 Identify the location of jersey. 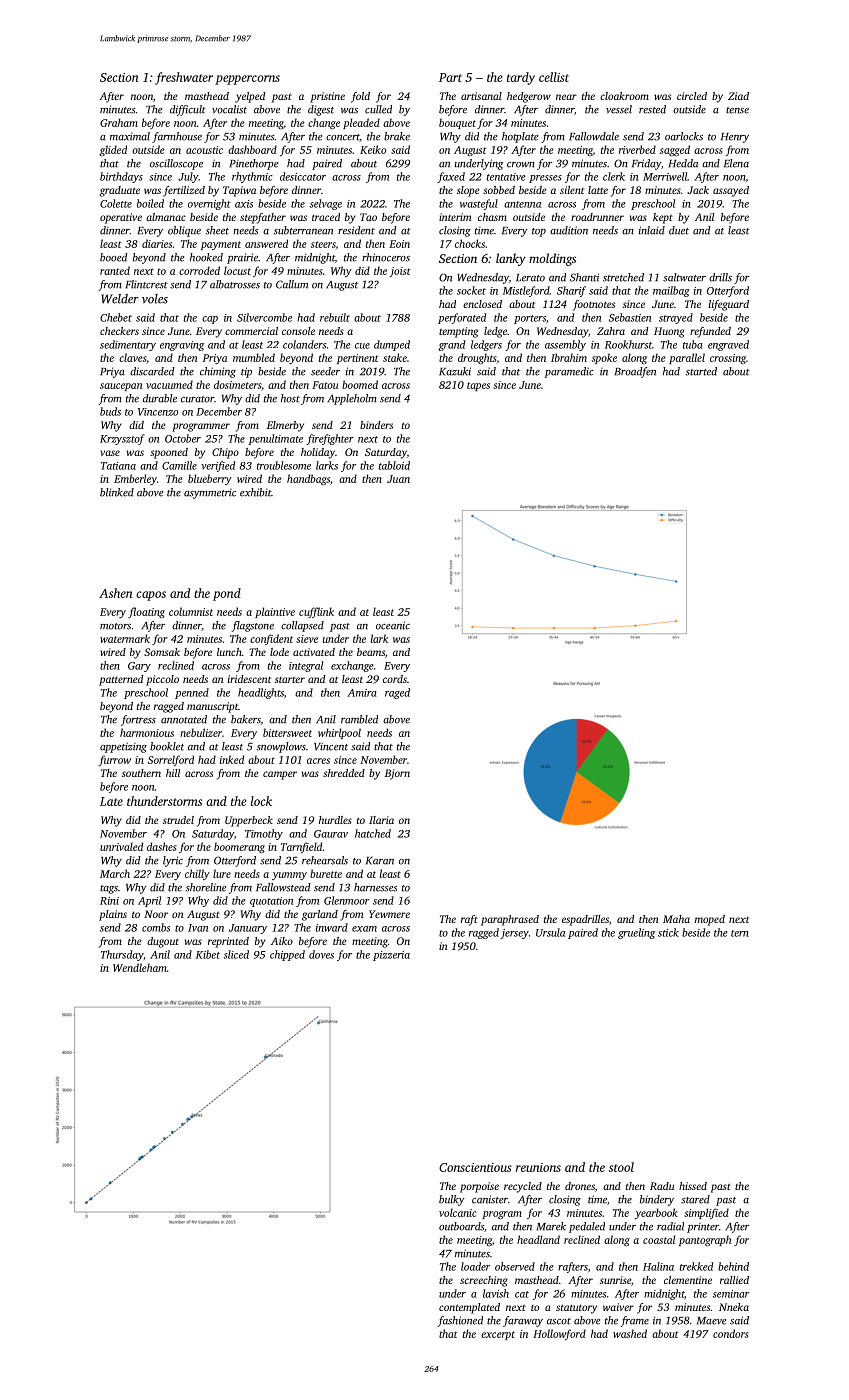
(514, 934).
